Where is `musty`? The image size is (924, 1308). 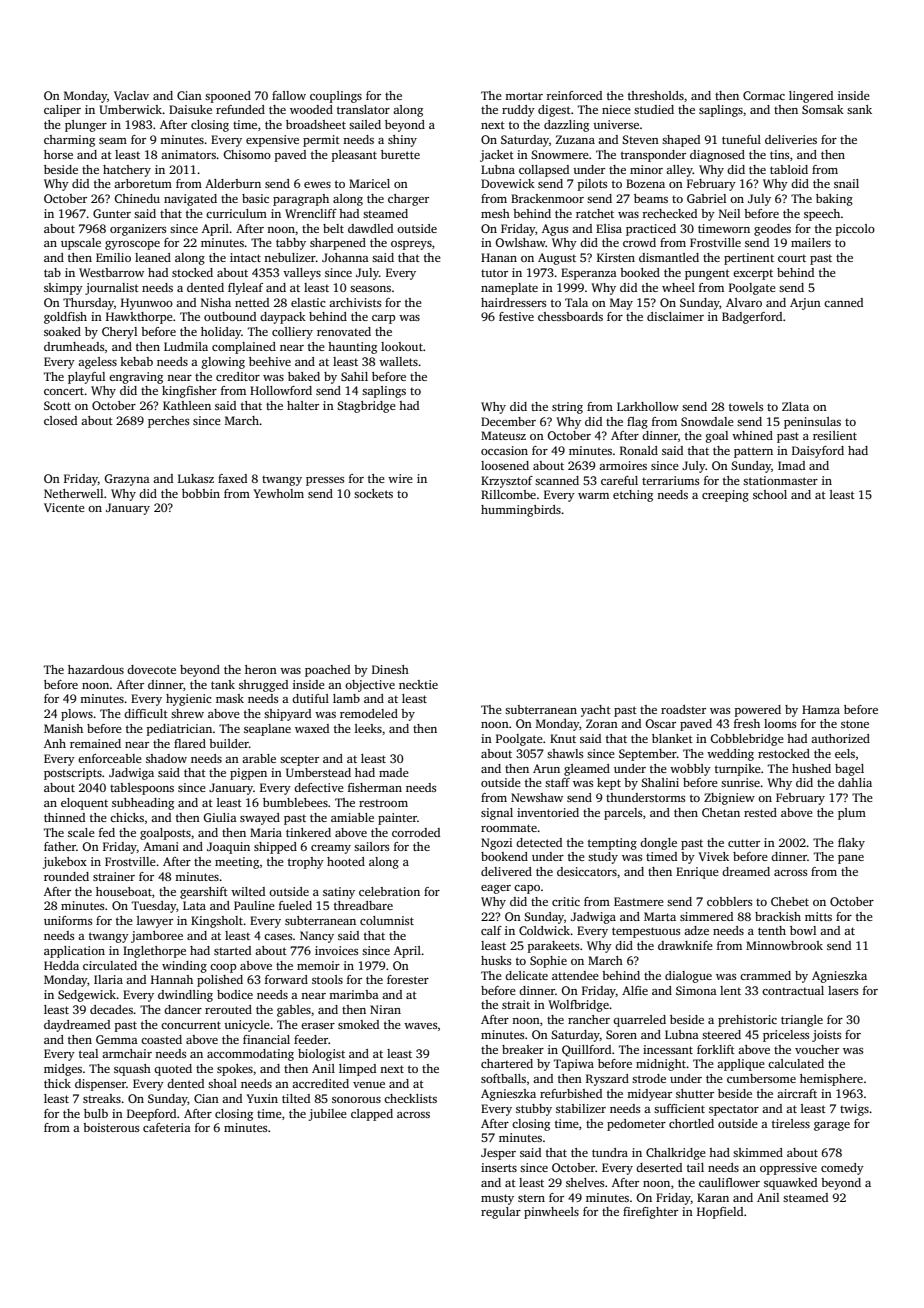 musty is located at coordinates (497, 1199).
